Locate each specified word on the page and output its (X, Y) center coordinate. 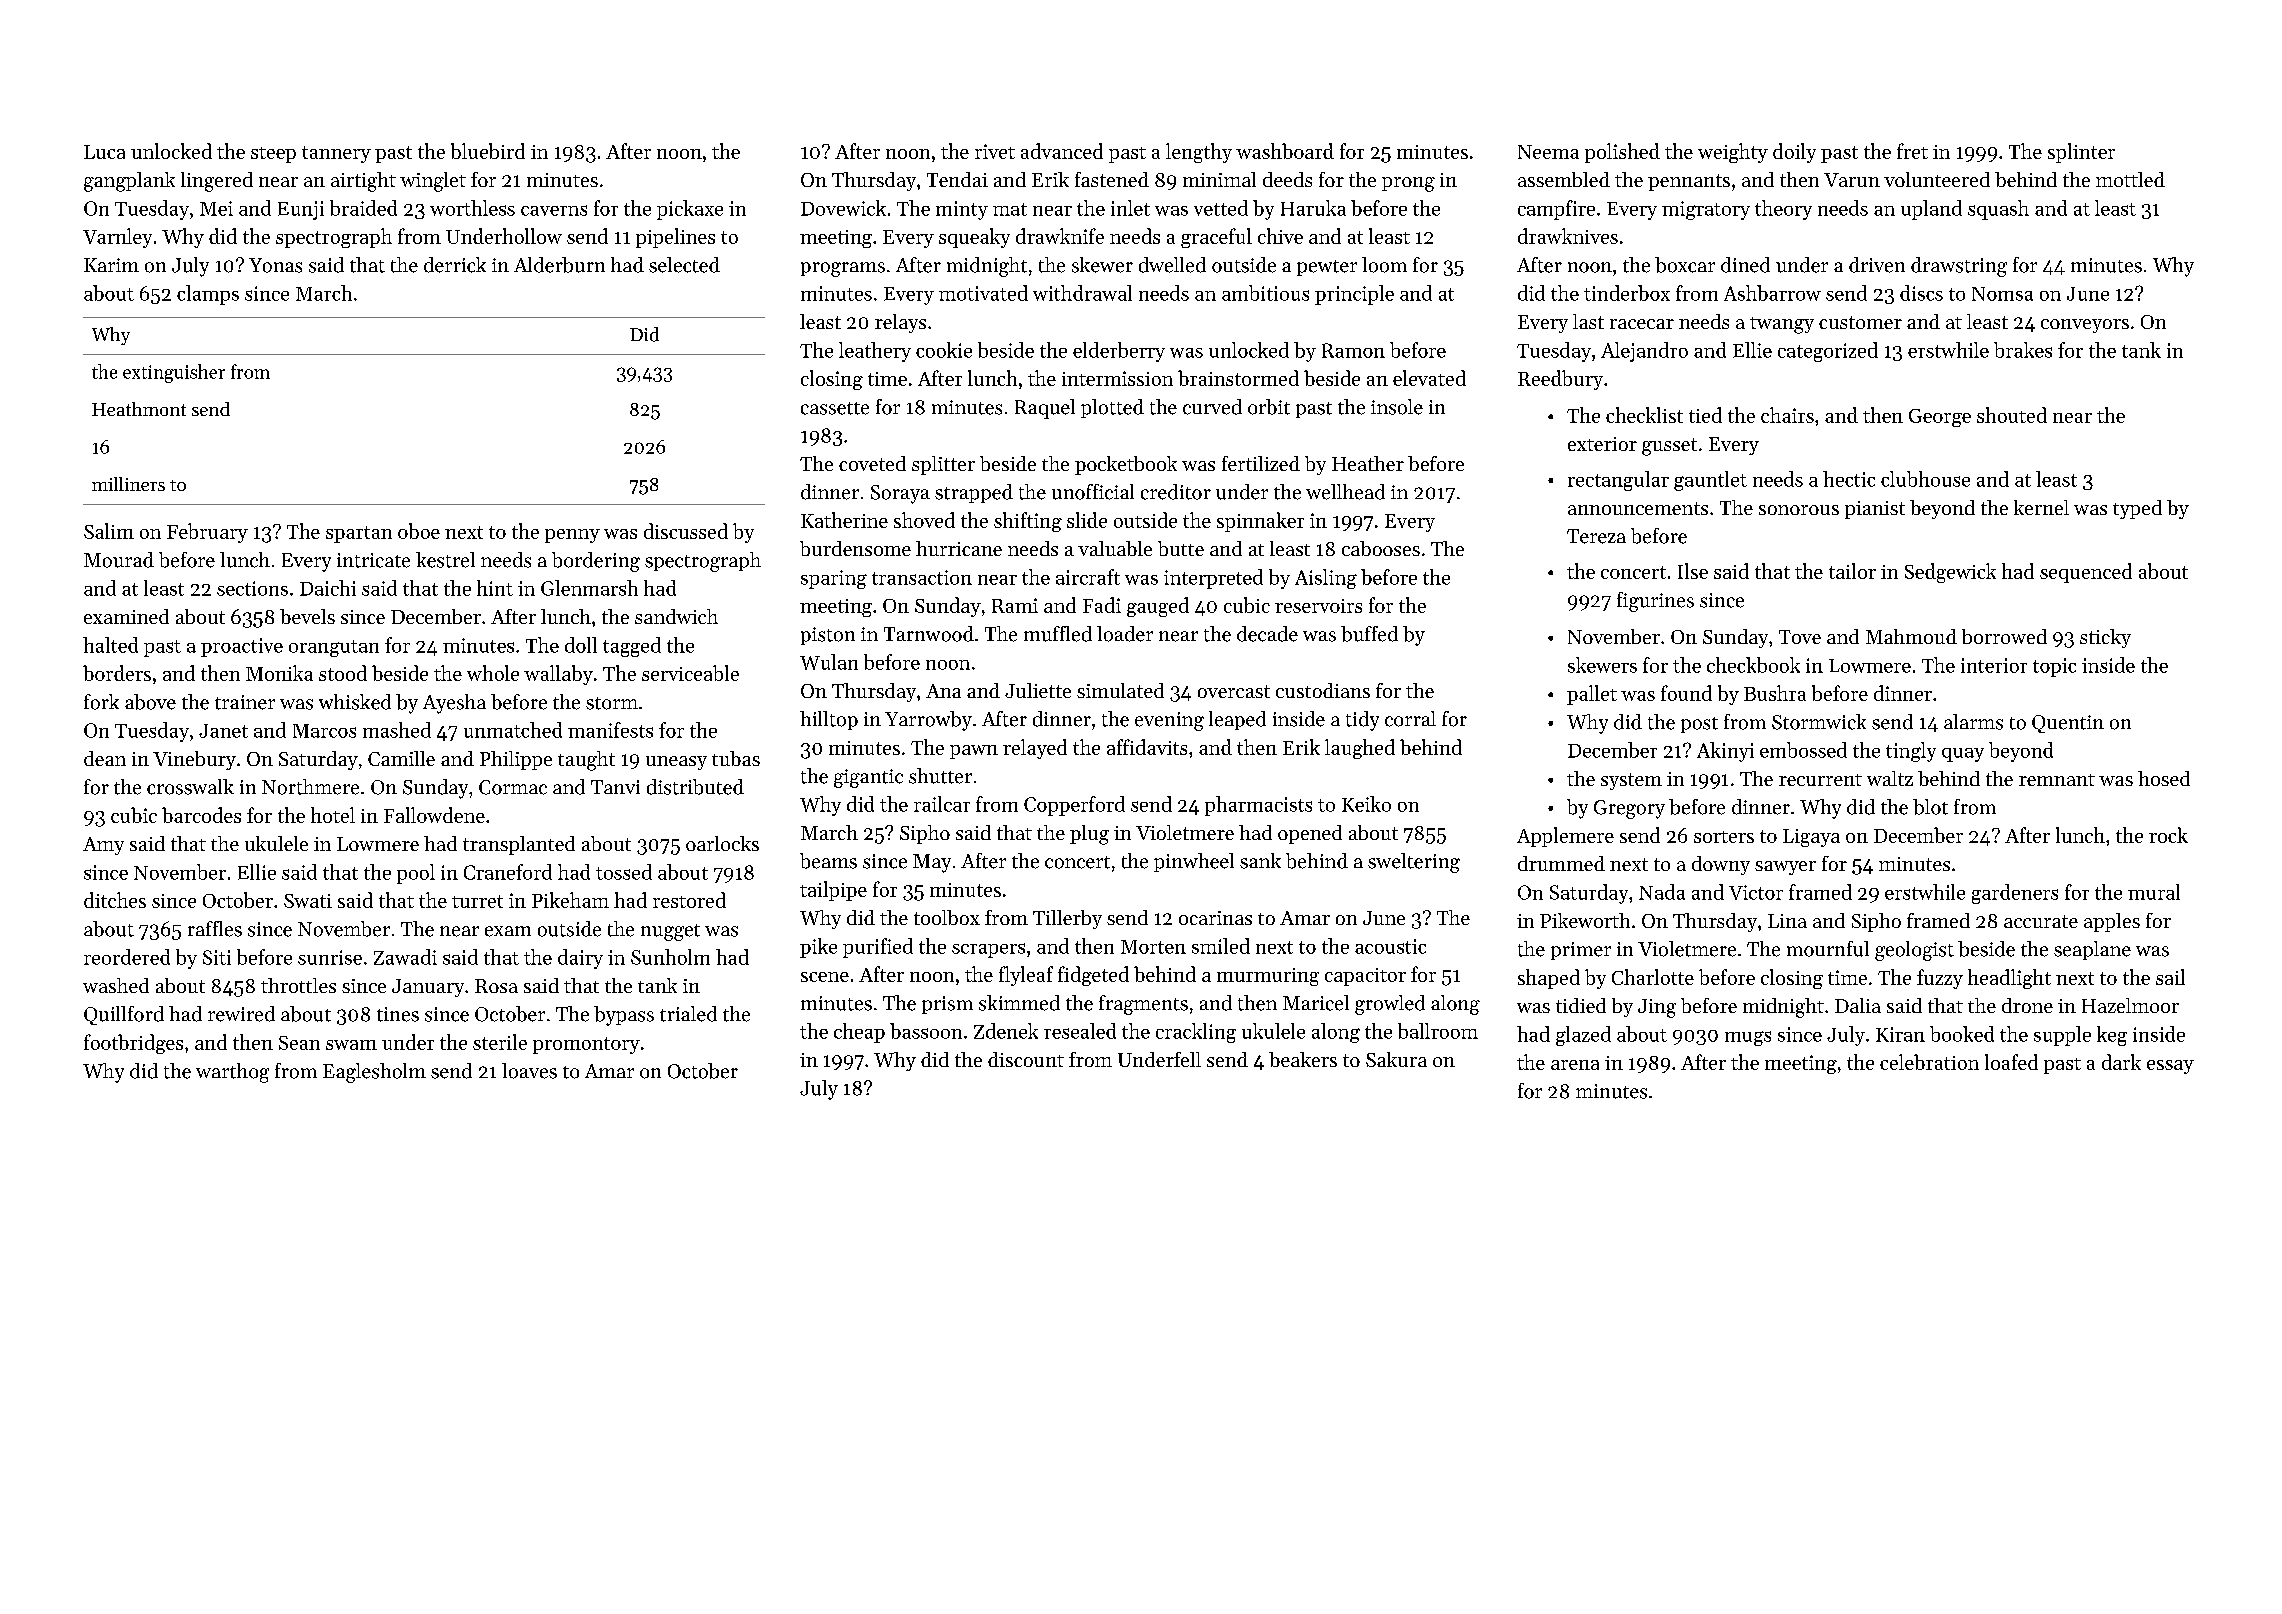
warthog (232, 1073)
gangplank (129, 182)
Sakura (1396, 1059)
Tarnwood (929, 634)
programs (843, 269)
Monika (279, 673)
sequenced (2086, 573)
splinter (2081, 153)
